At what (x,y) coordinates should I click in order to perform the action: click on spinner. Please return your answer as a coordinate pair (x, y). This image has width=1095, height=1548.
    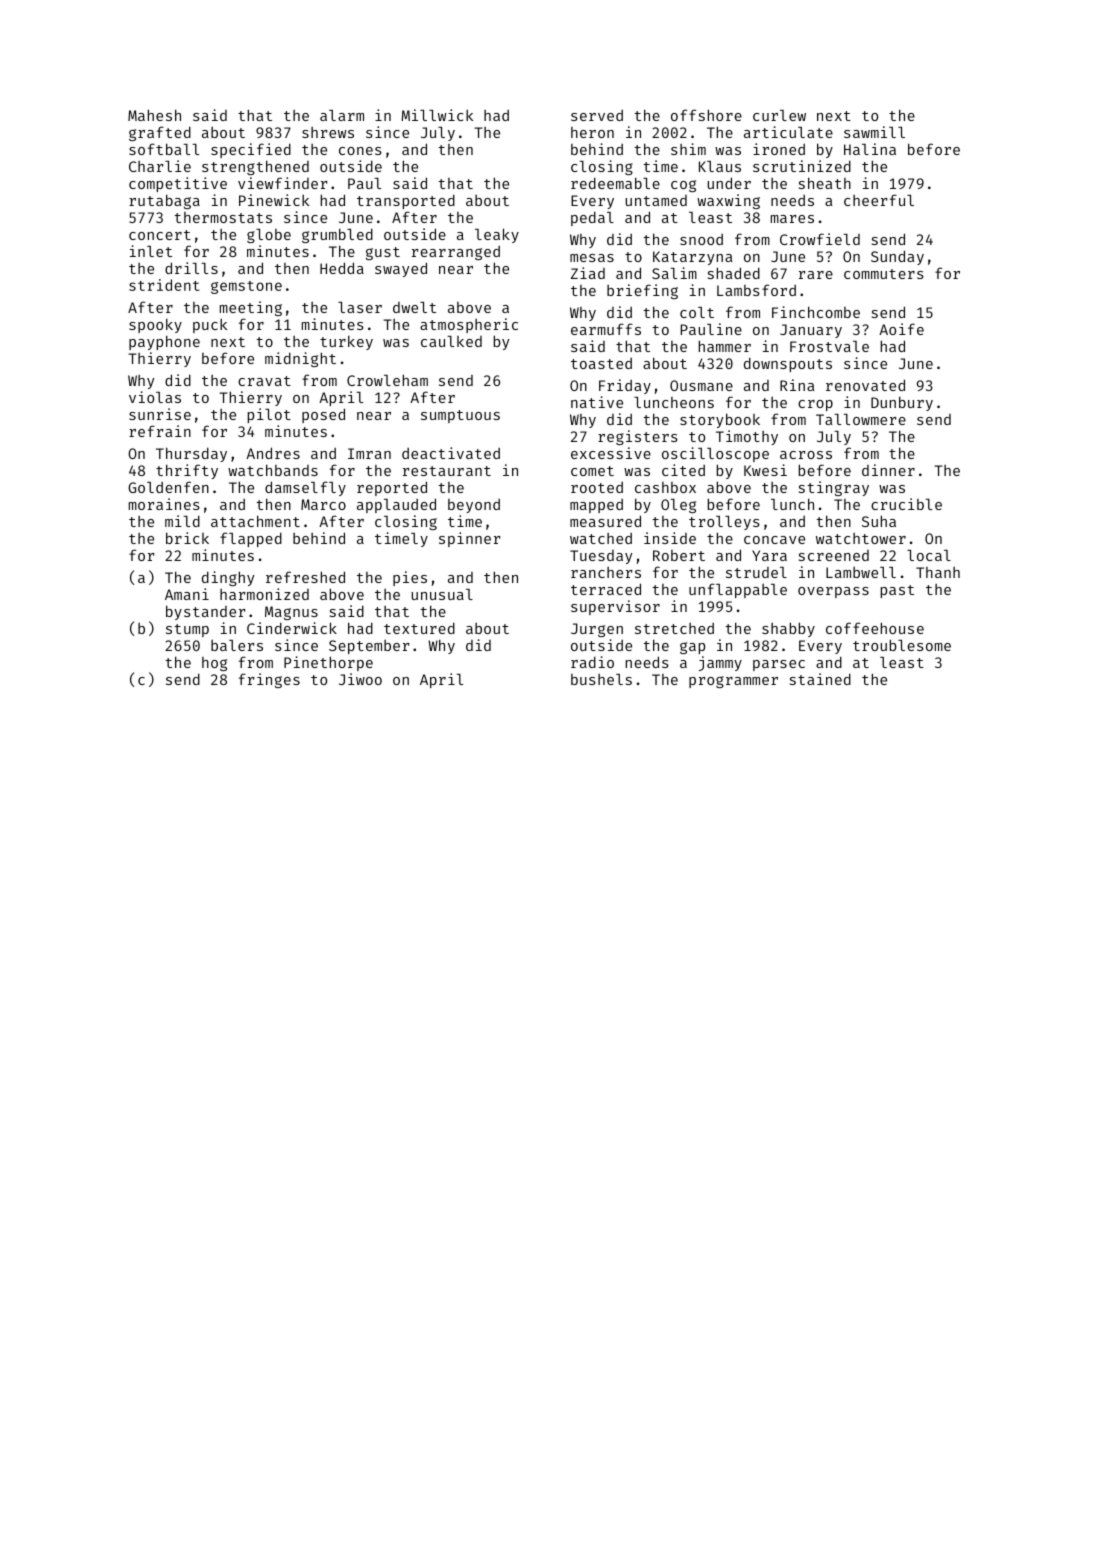
    Looking at the image, I should click on (470, 539).
